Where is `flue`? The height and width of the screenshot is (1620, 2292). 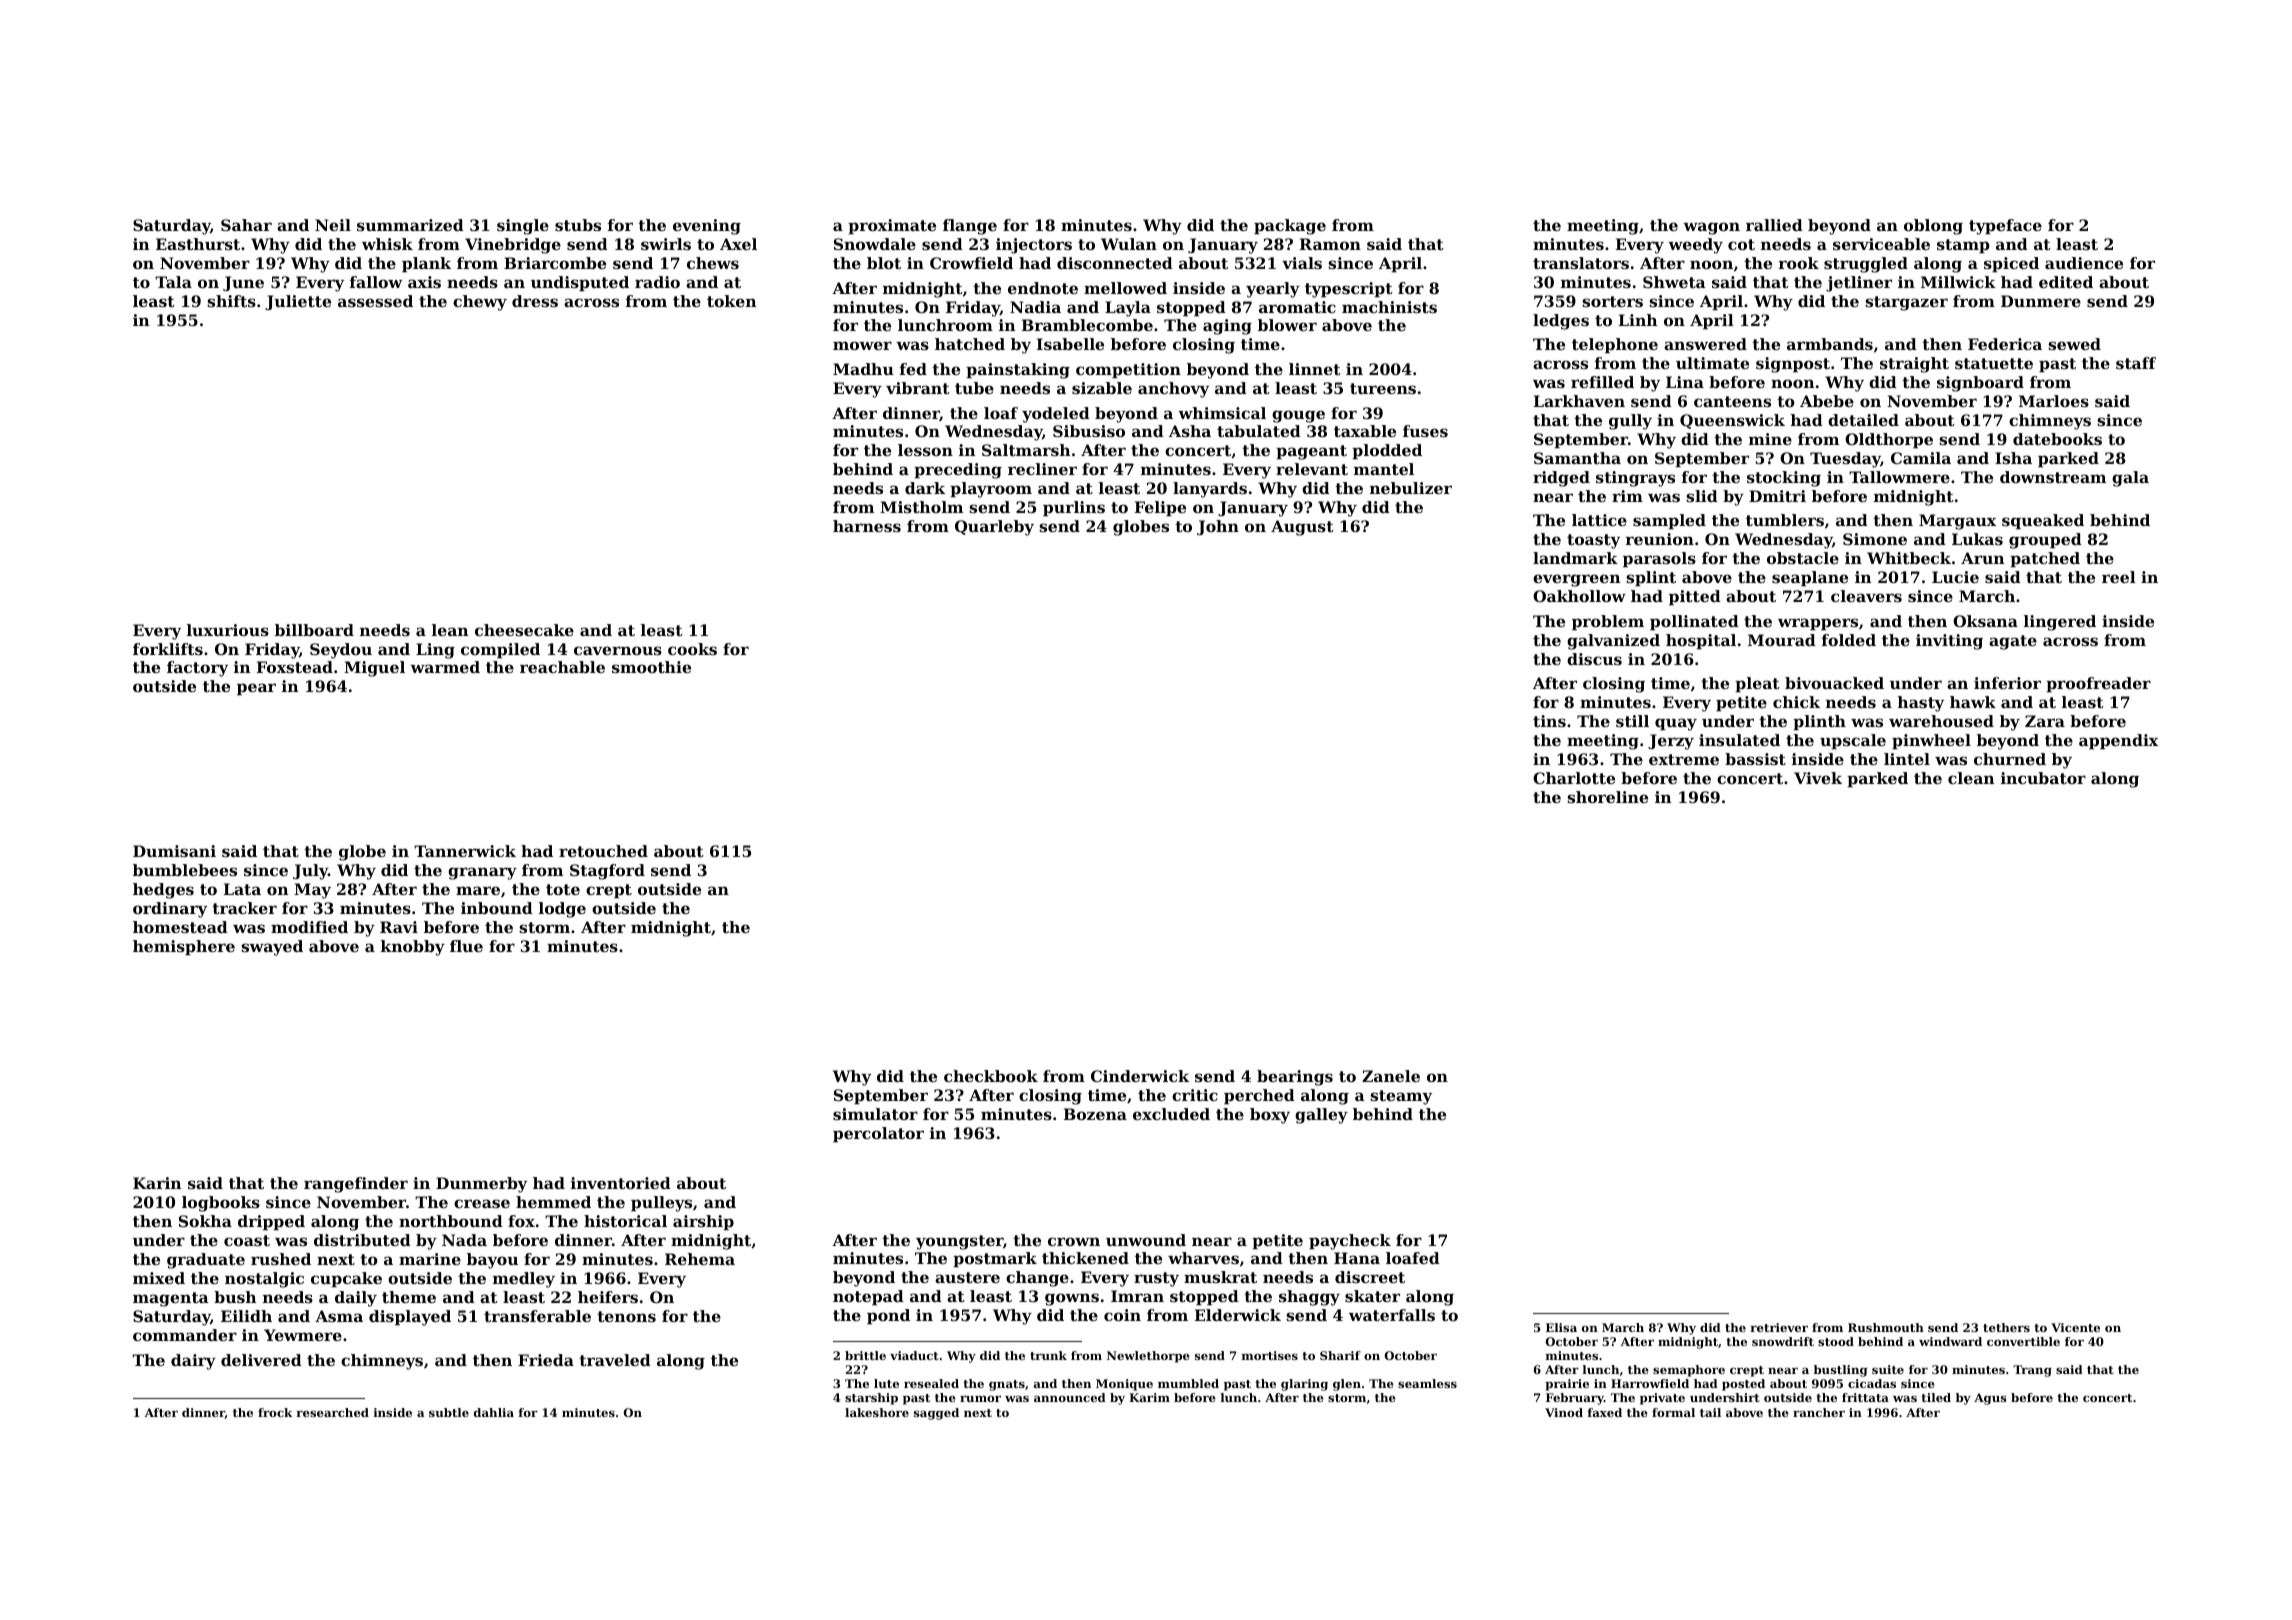
flue is located at coordinates (466, 946).
